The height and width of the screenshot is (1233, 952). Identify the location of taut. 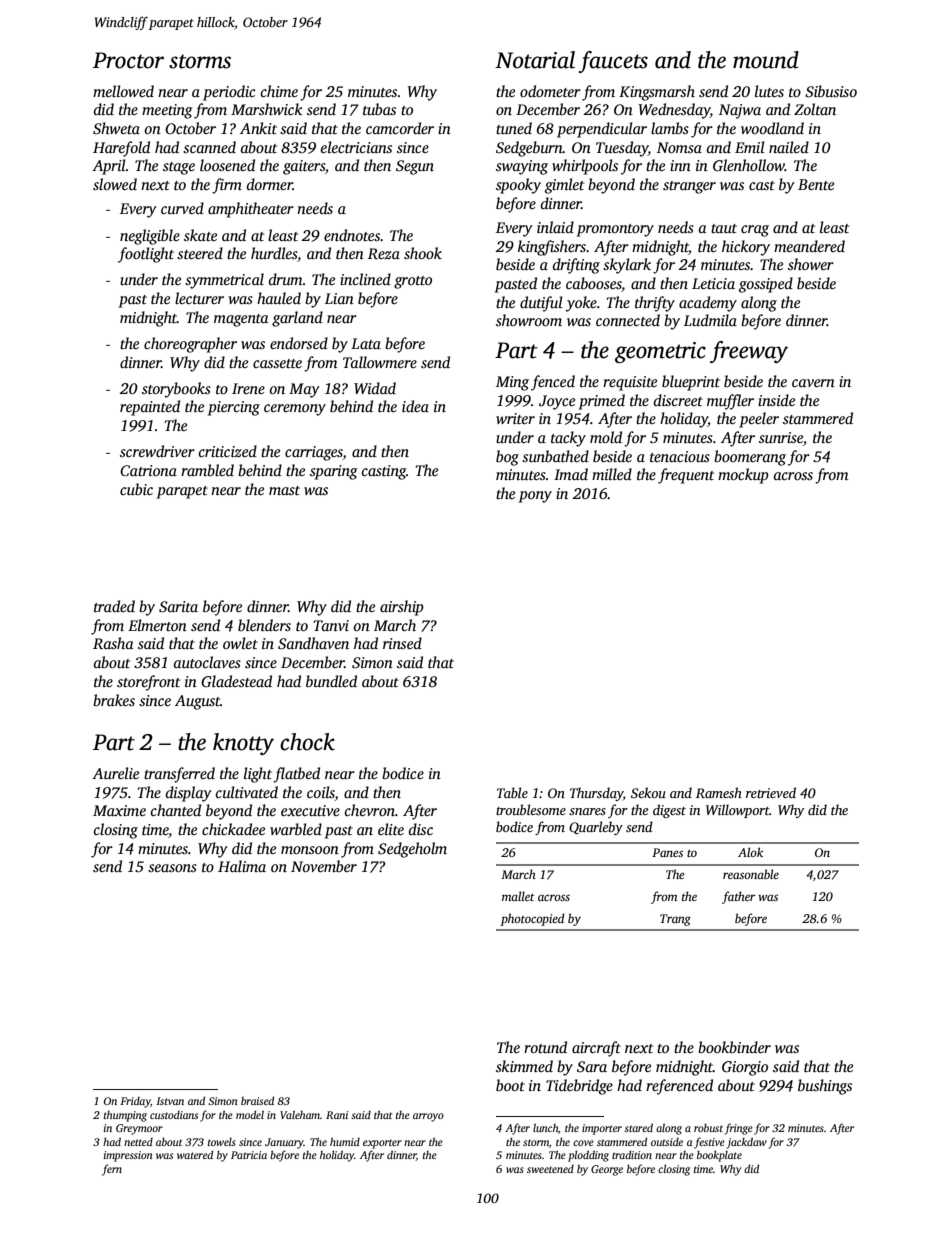
(724, 228).
